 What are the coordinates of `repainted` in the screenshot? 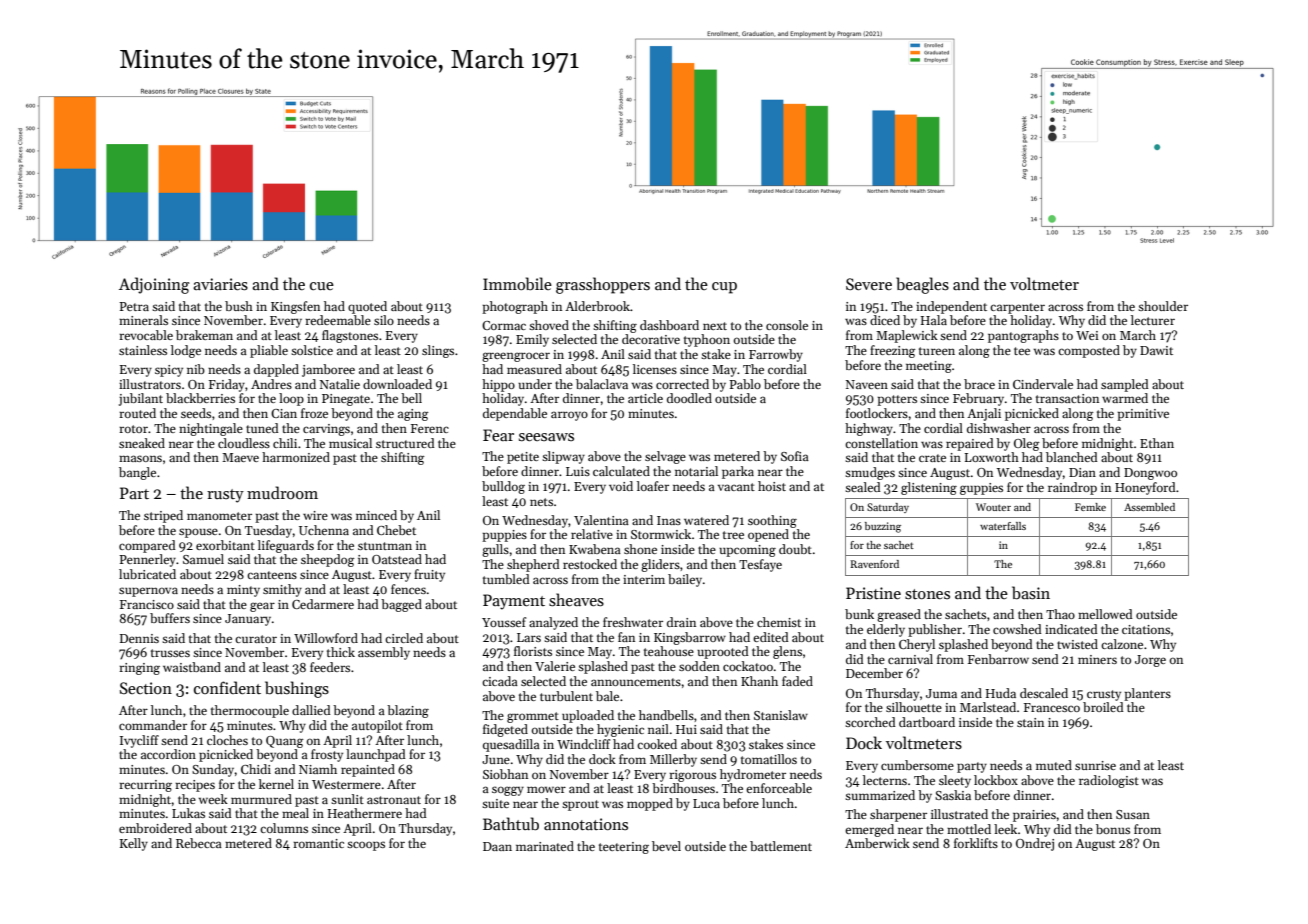 It's located at (368, 770).
